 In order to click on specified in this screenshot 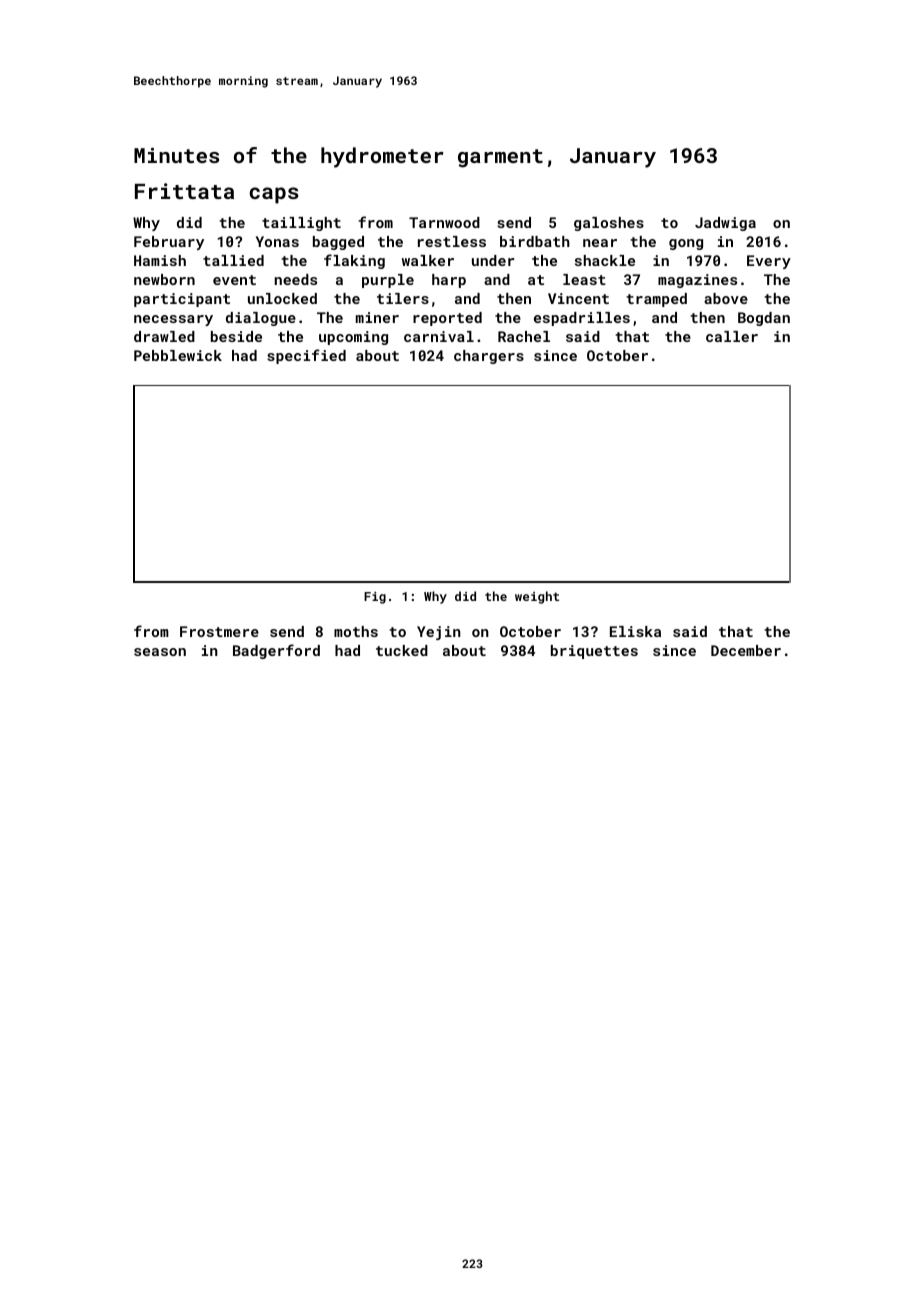, I will do `click(306, 356)`.
